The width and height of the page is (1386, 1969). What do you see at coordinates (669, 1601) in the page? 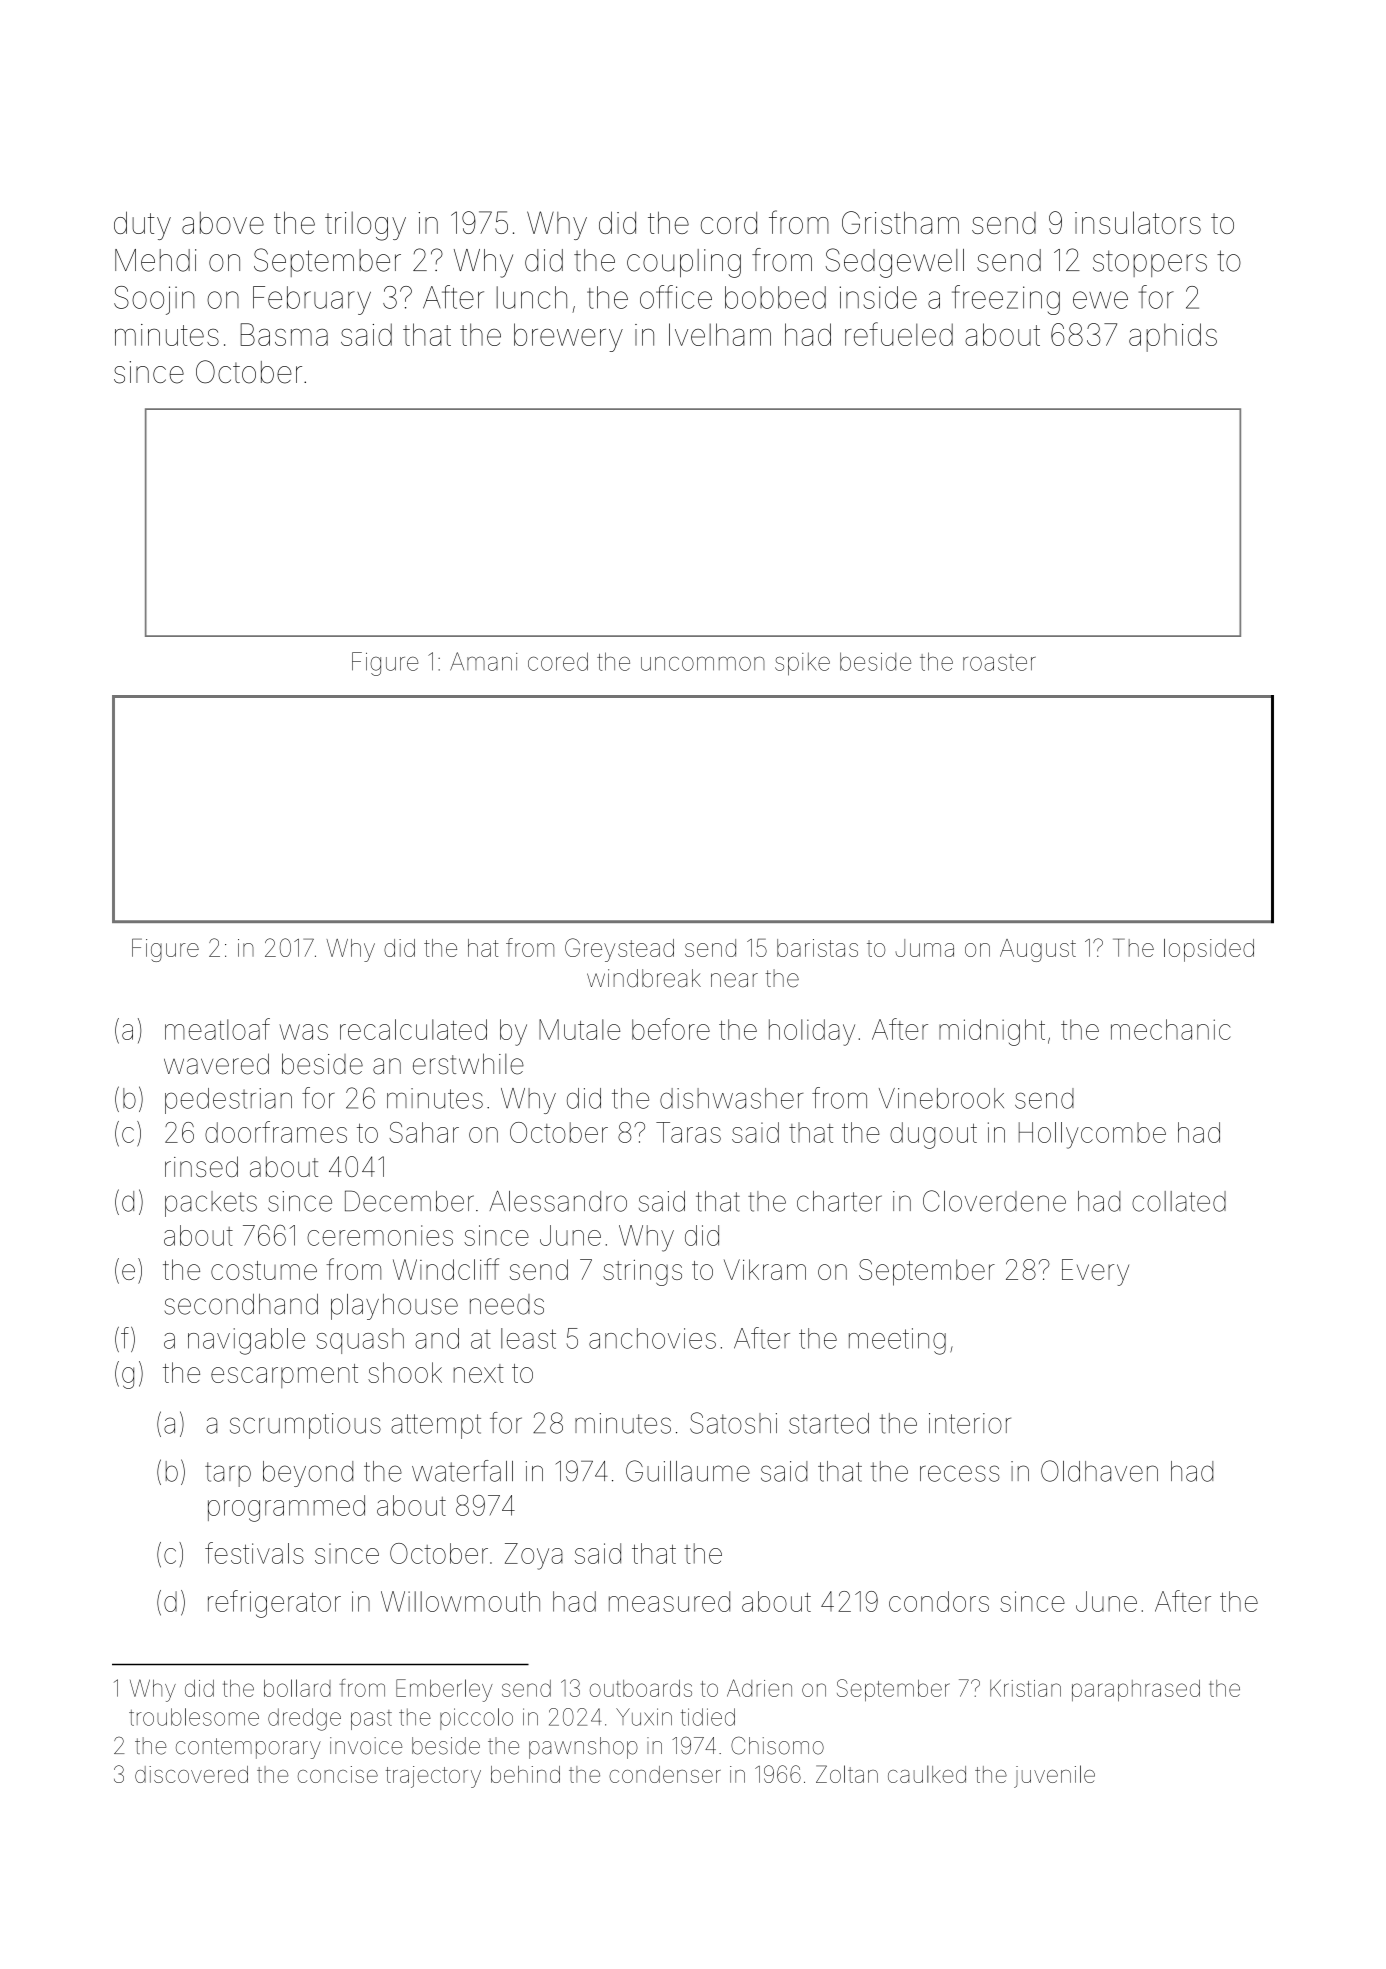
I see `measured` at bounding box center [669, 1601].
